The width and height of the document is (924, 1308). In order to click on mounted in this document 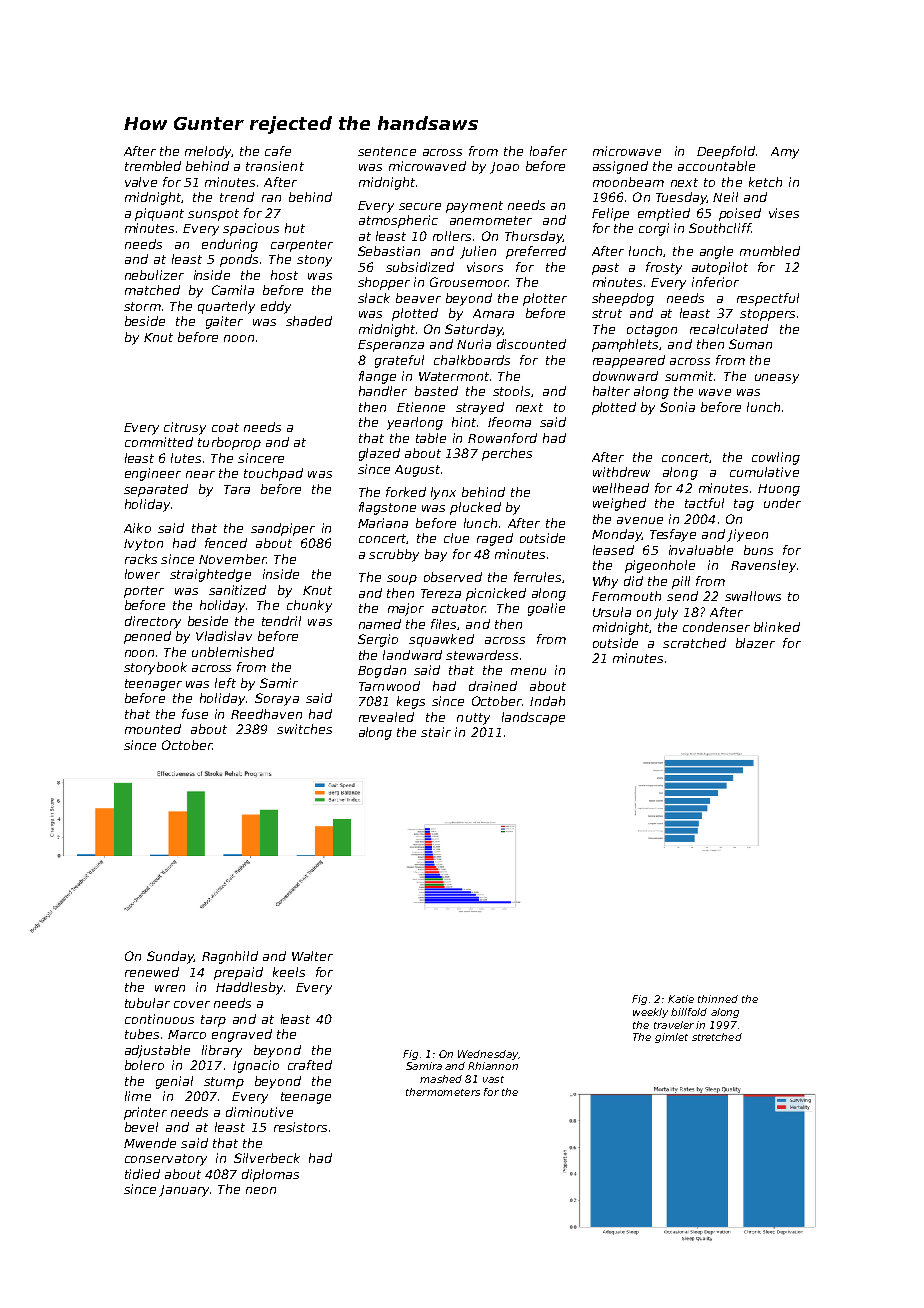, I will do `click(153, 729)`.
